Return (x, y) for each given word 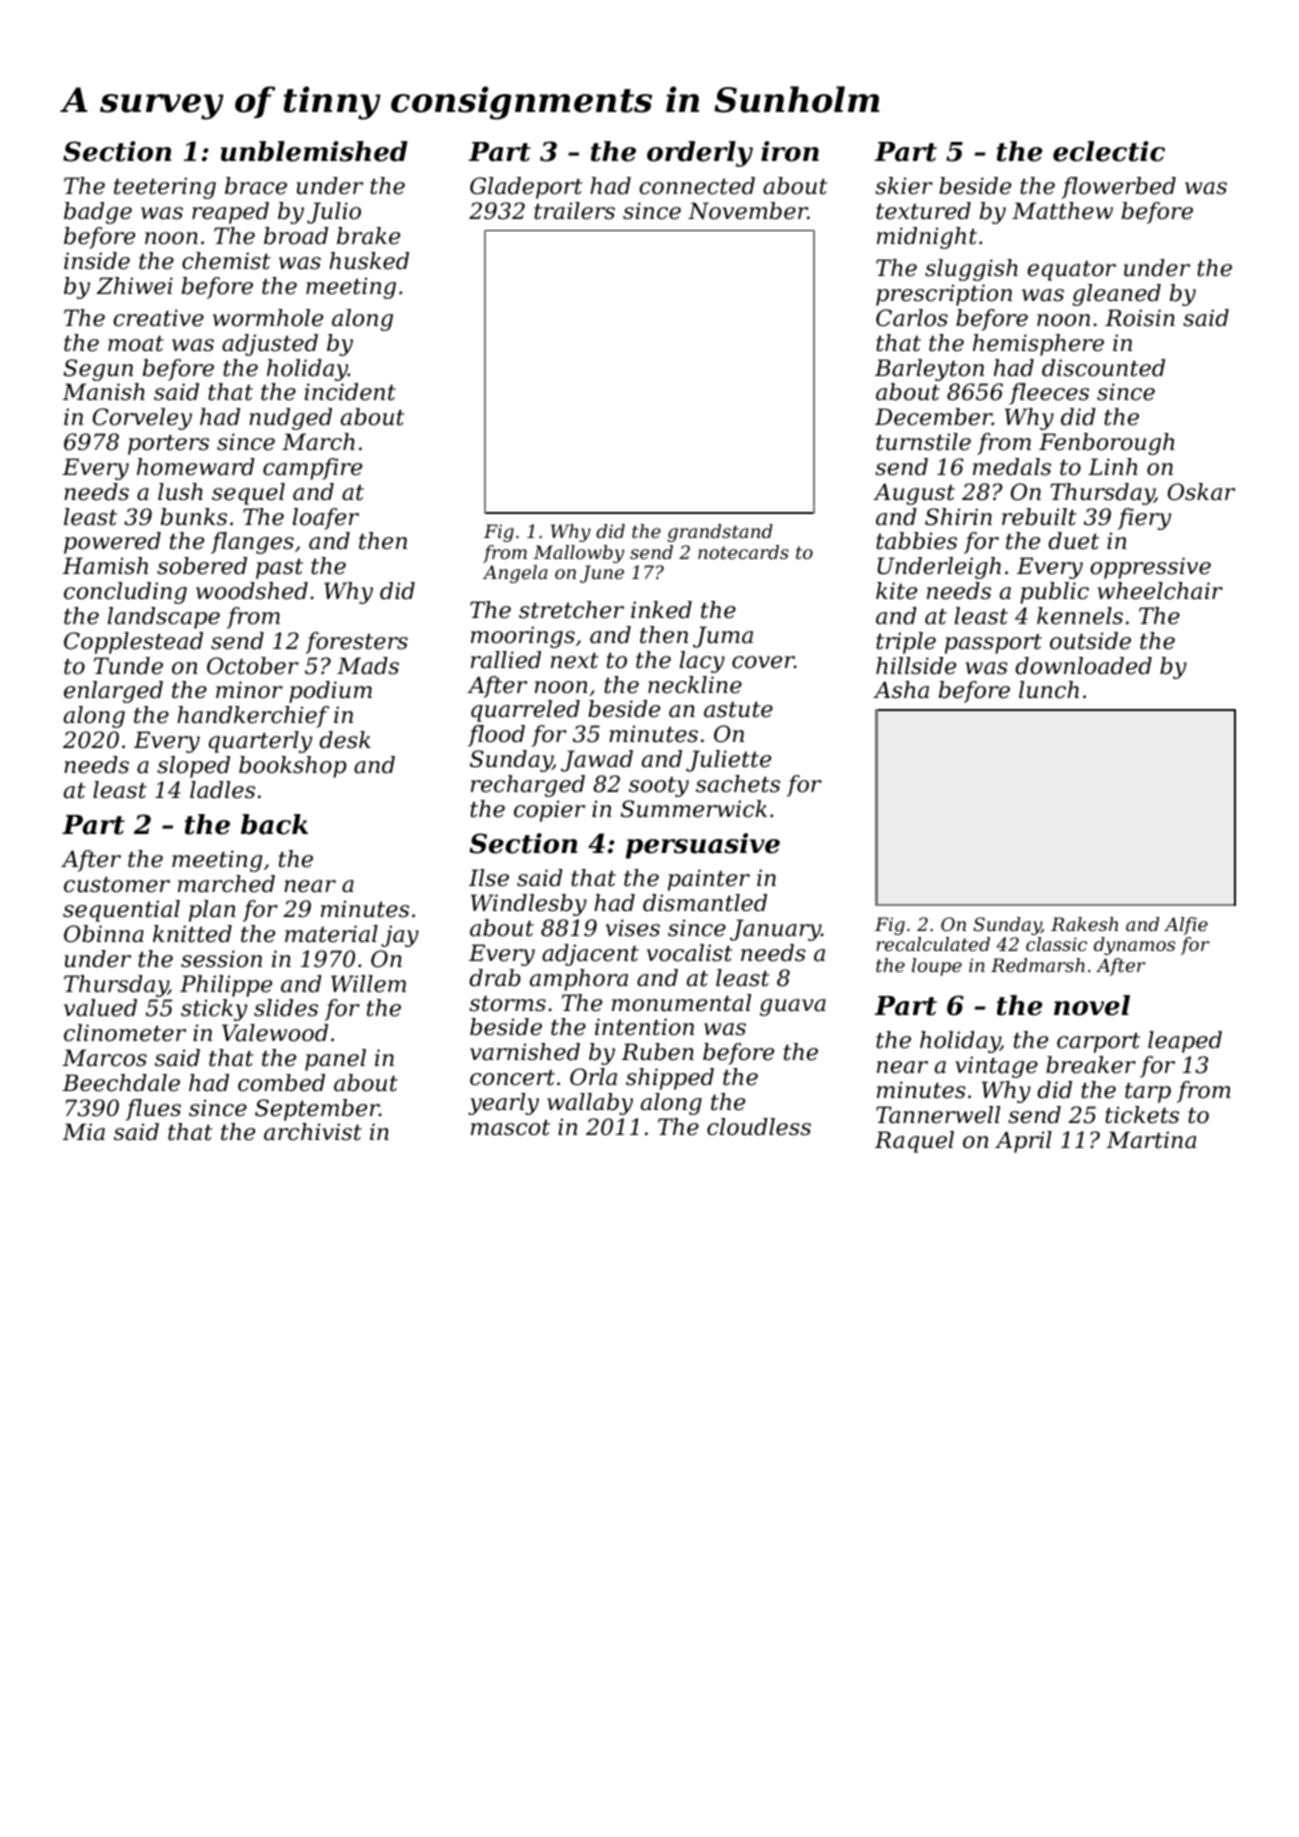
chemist (226, 261)
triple (906, 643)
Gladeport (526, 188)
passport (993, 644)
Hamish (105, 566)
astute (738, 710)
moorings (523, 637)
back (274, 824)
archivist (313, 1132)
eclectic (1109, 151)
